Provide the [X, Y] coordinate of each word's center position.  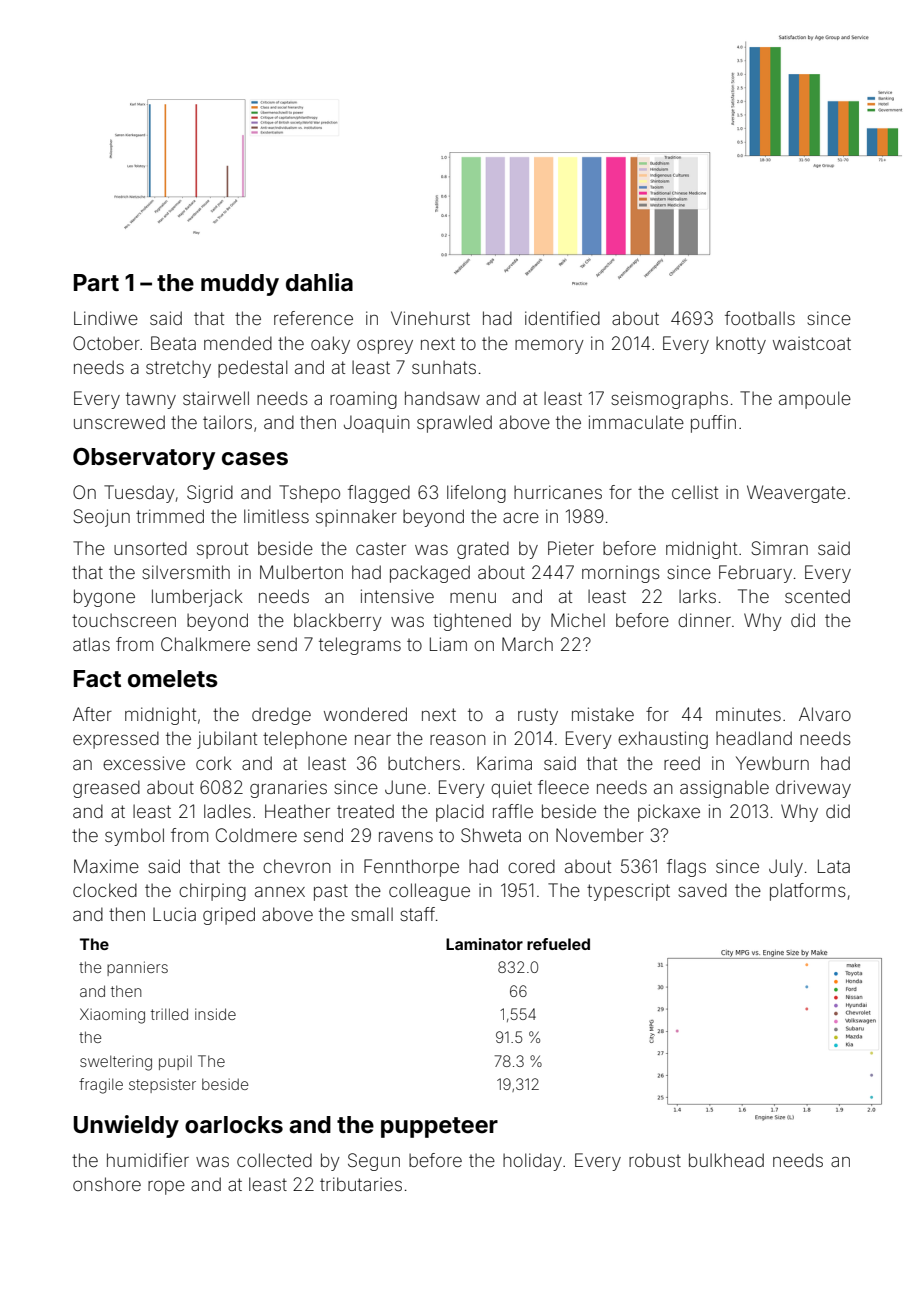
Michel [578, 620]
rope [166, 1188]
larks [697, 596]
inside [215, 1014]
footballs [760, 318]
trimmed [170, 516]
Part [96, 282]
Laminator [484, 944]
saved [702, 890]
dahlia [319, 282]
